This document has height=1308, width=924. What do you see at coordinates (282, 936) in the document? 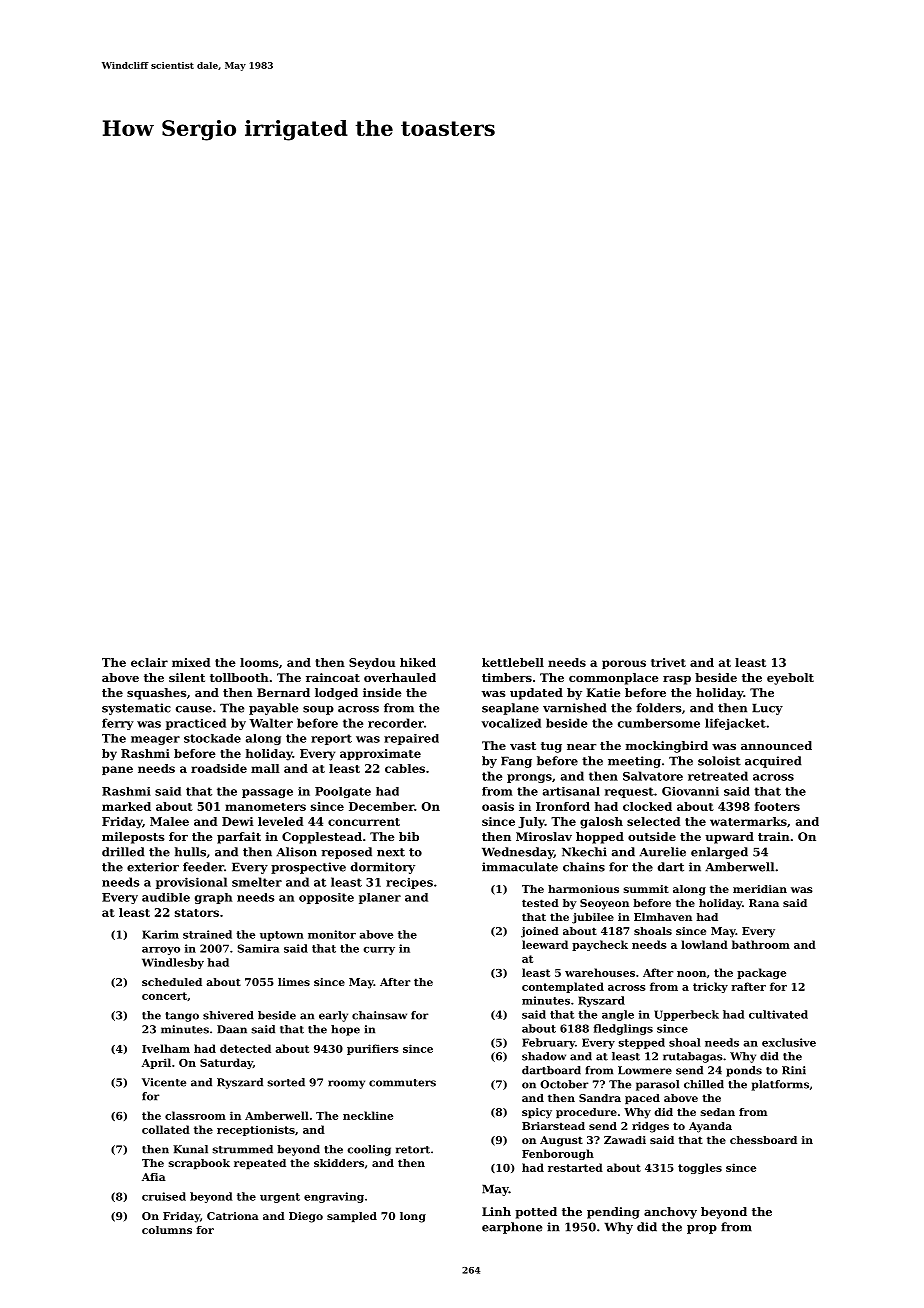
I see `uptown` at bounding box center [282, 936].
